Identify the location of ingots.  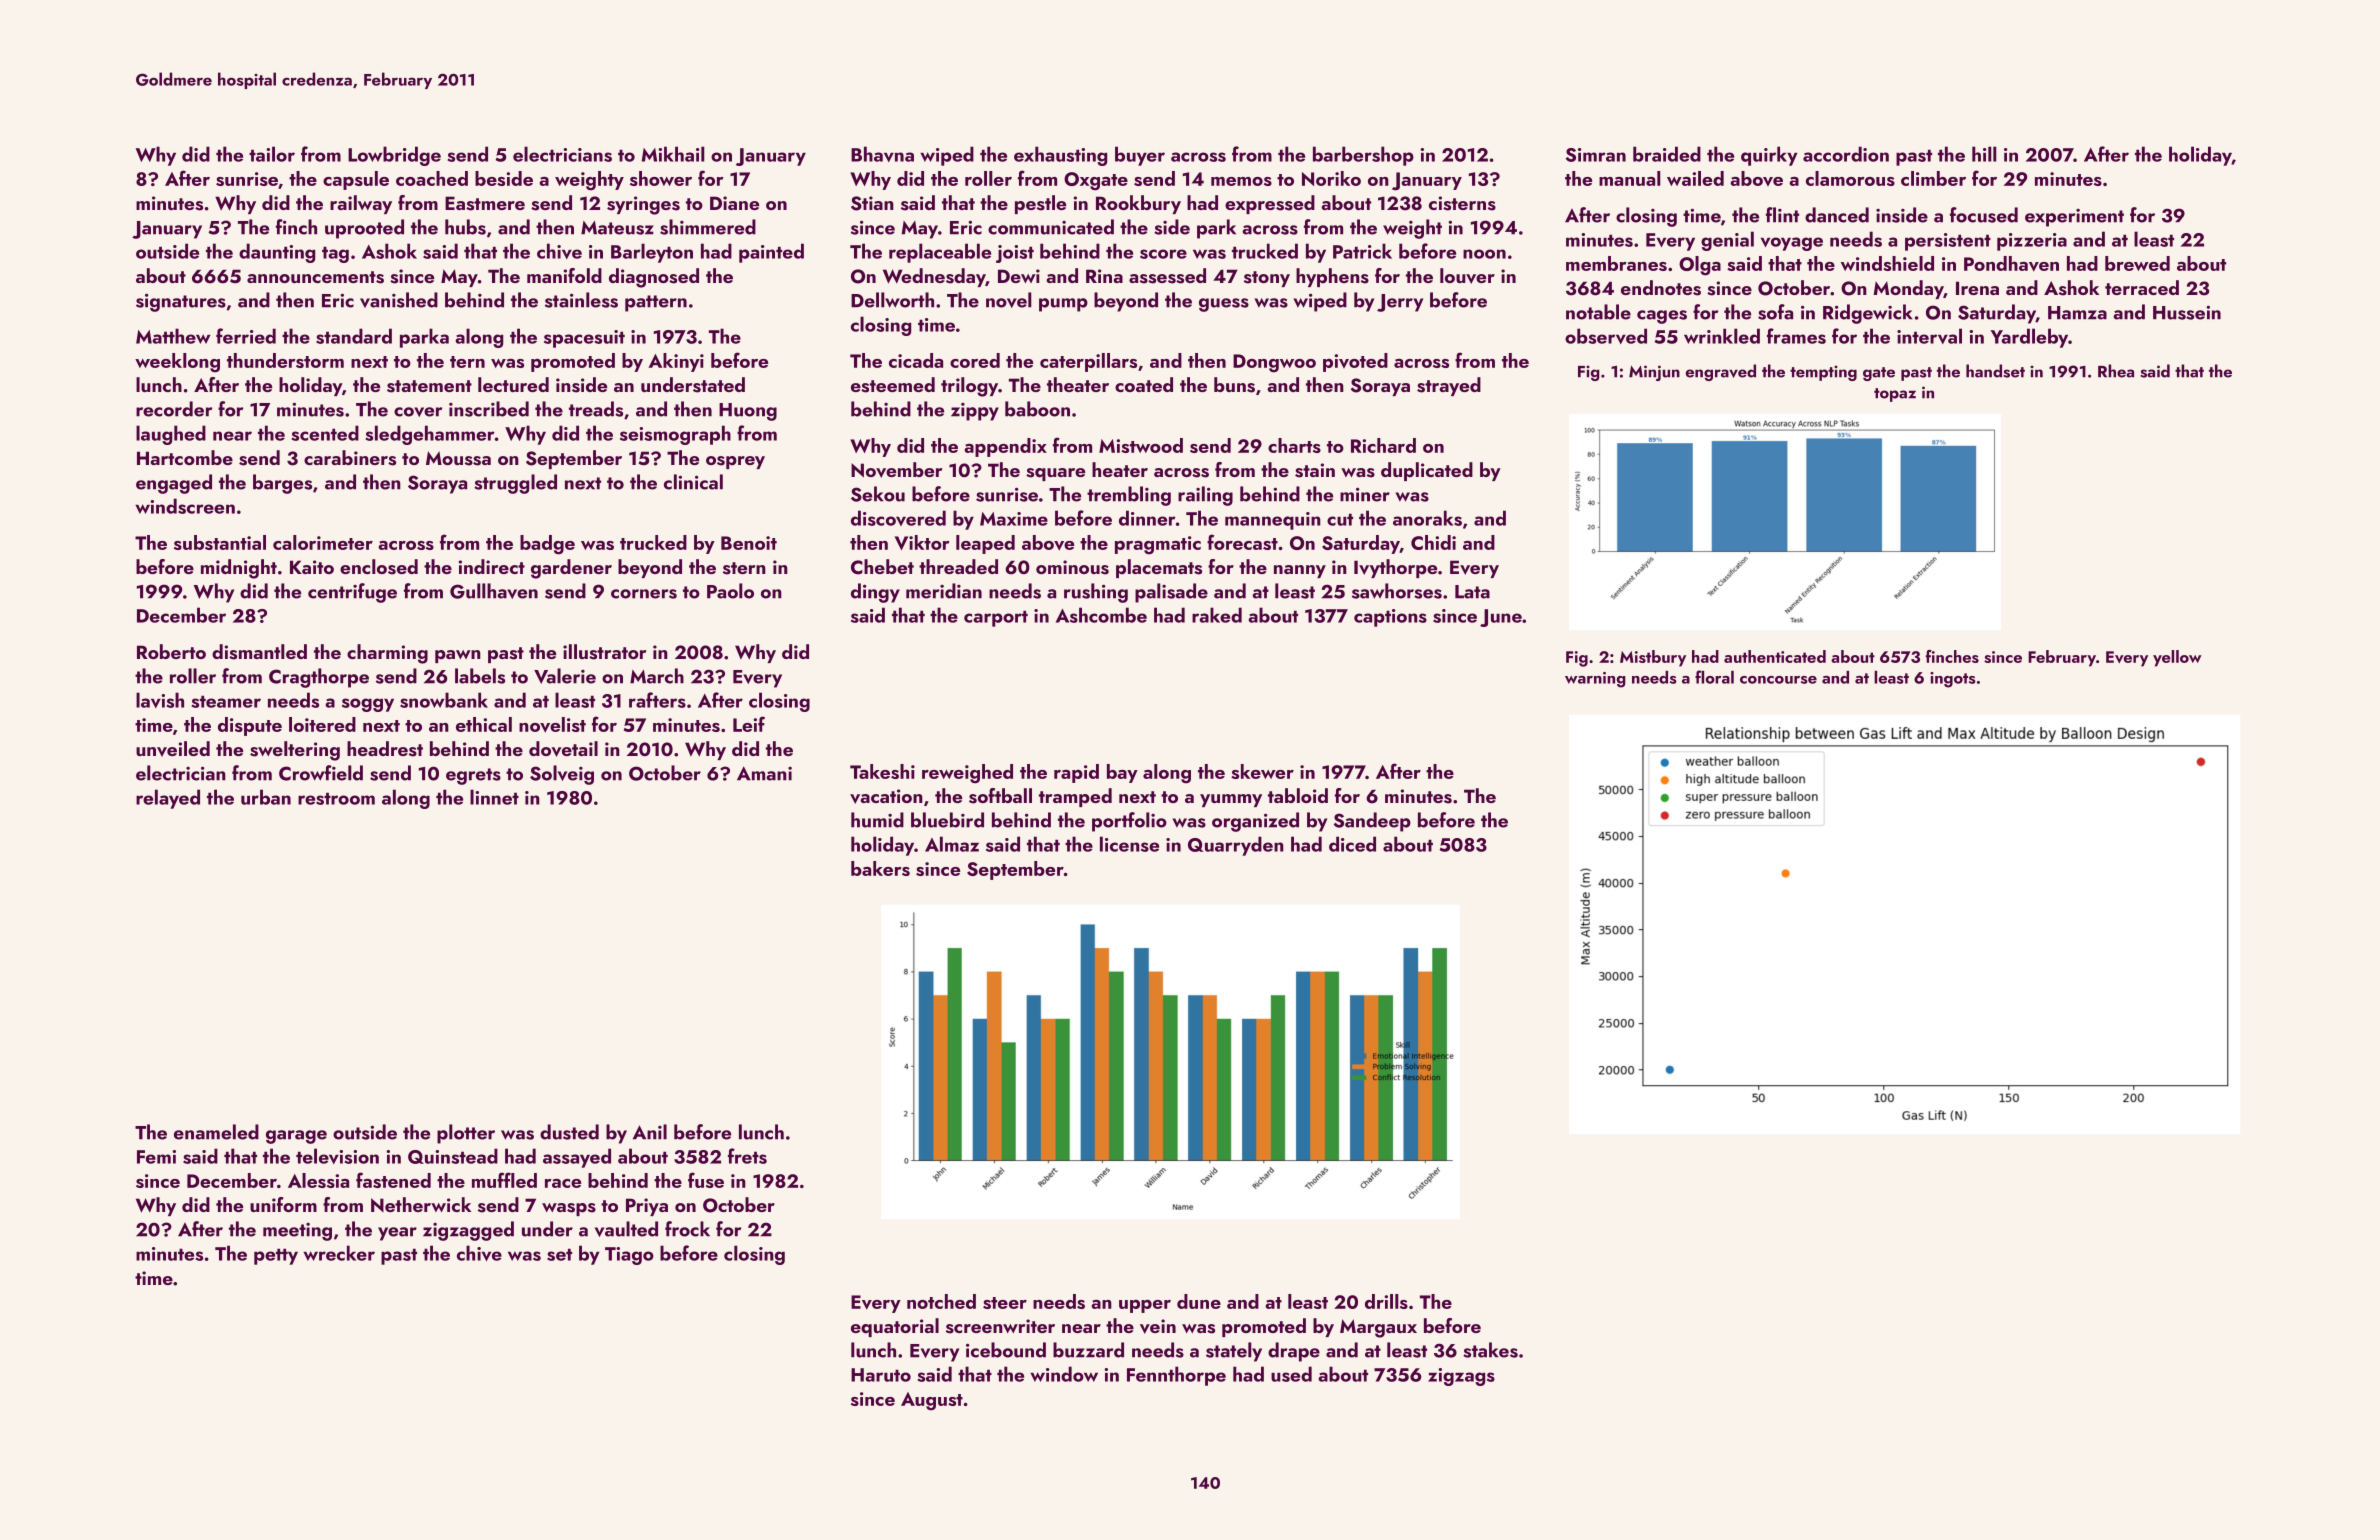
(1953, 680).
